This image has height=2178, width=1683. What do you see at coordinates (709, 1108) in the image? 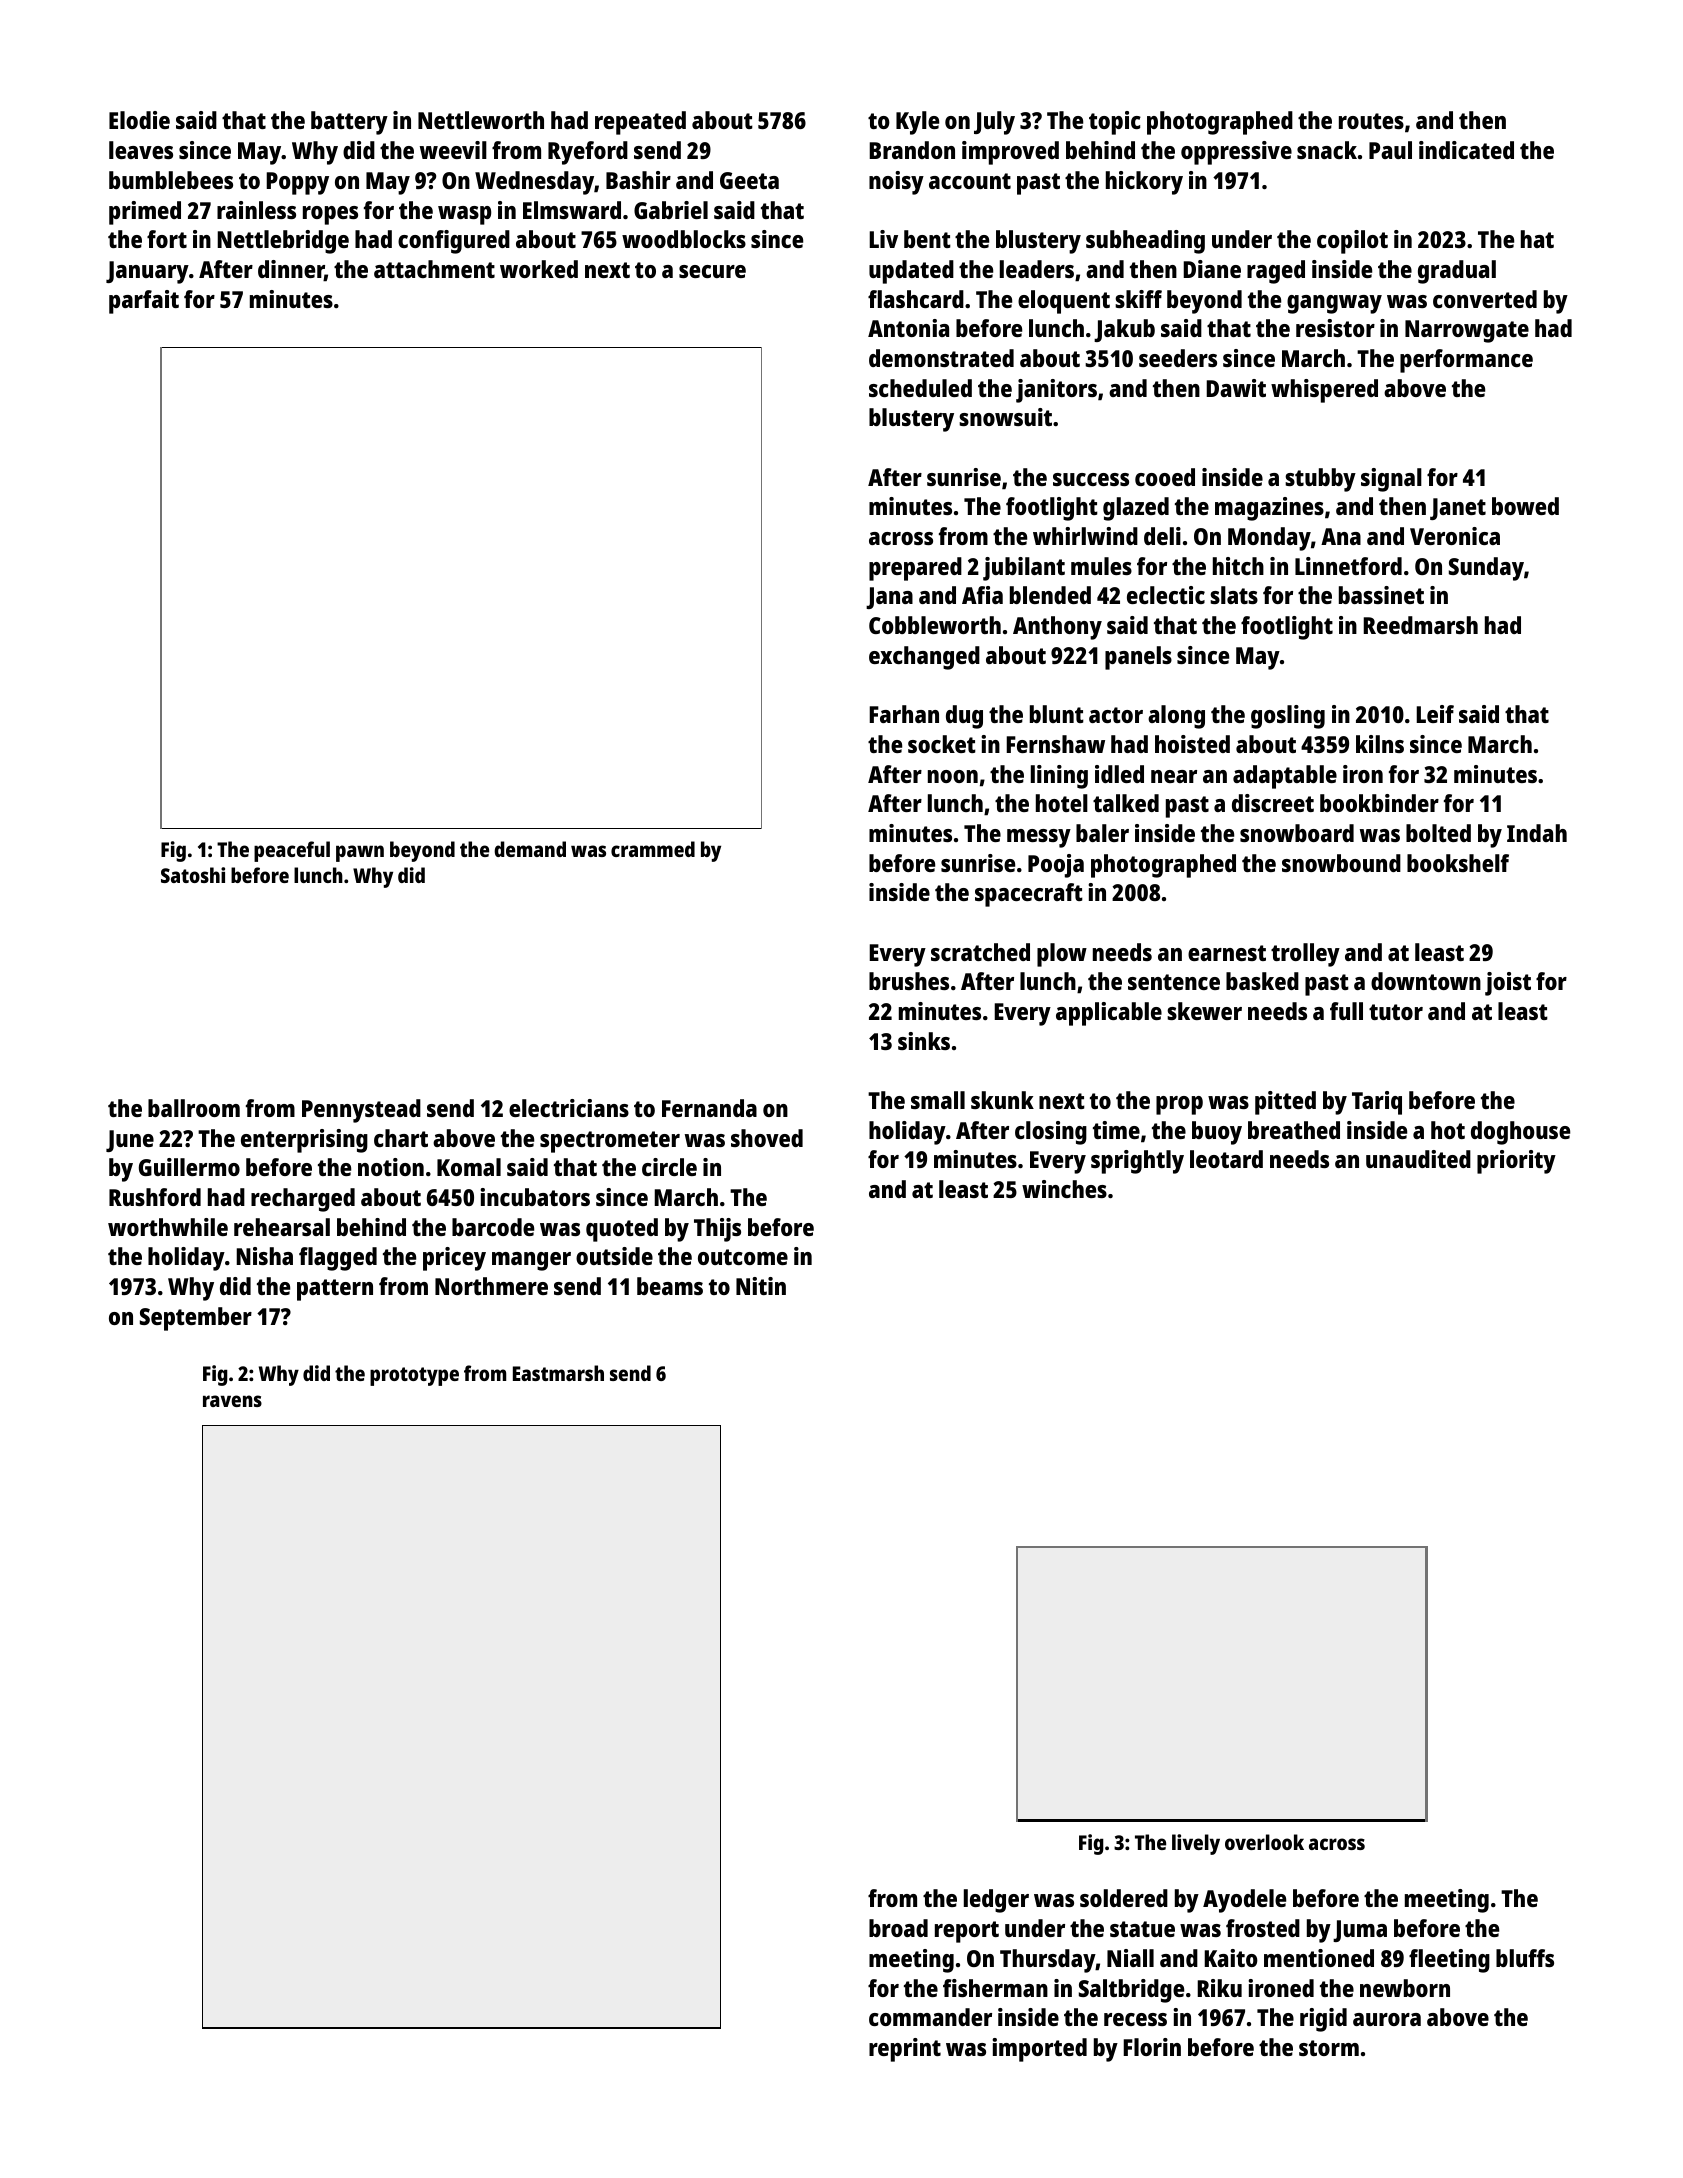
I see `Fernanda` at bounding box center [709, 1108].
